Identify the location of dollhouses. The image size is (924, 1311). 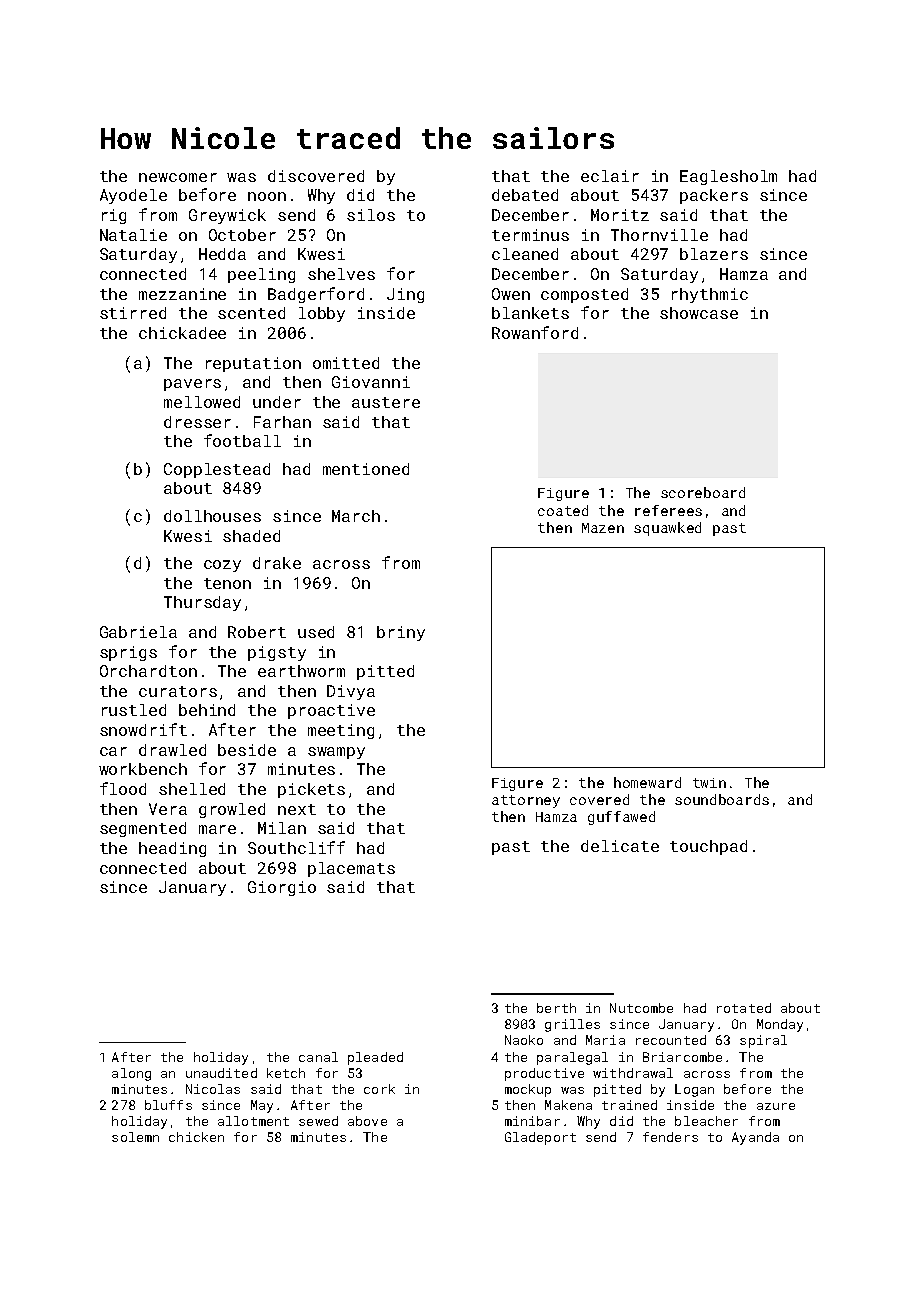
(212, 516).
